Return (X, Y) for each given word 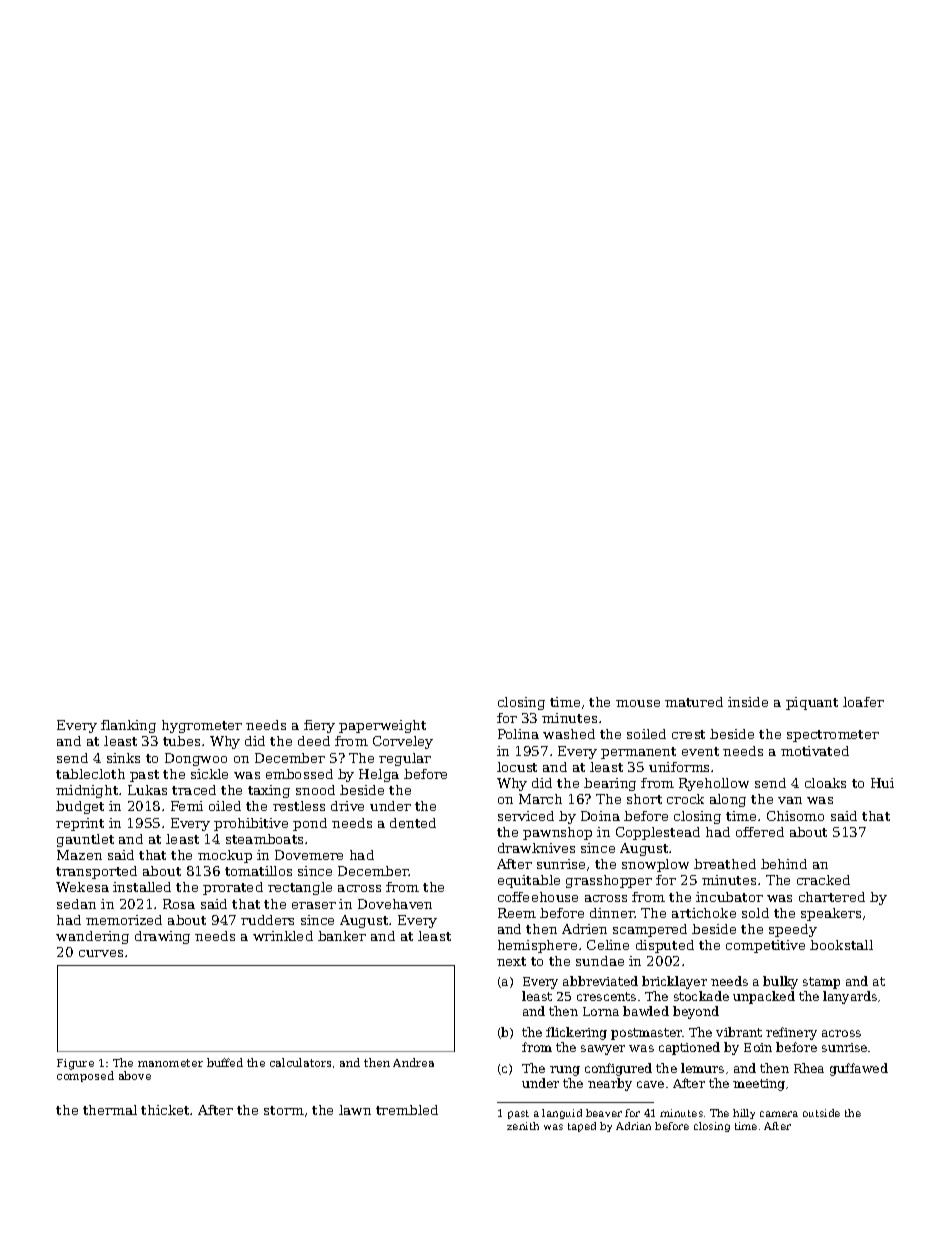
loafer (863, 702)
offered (760, 832)
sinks (123, 758)
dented (413, 823)
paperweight (382, 726)
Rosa (179, 904)
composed (85, 1076)
